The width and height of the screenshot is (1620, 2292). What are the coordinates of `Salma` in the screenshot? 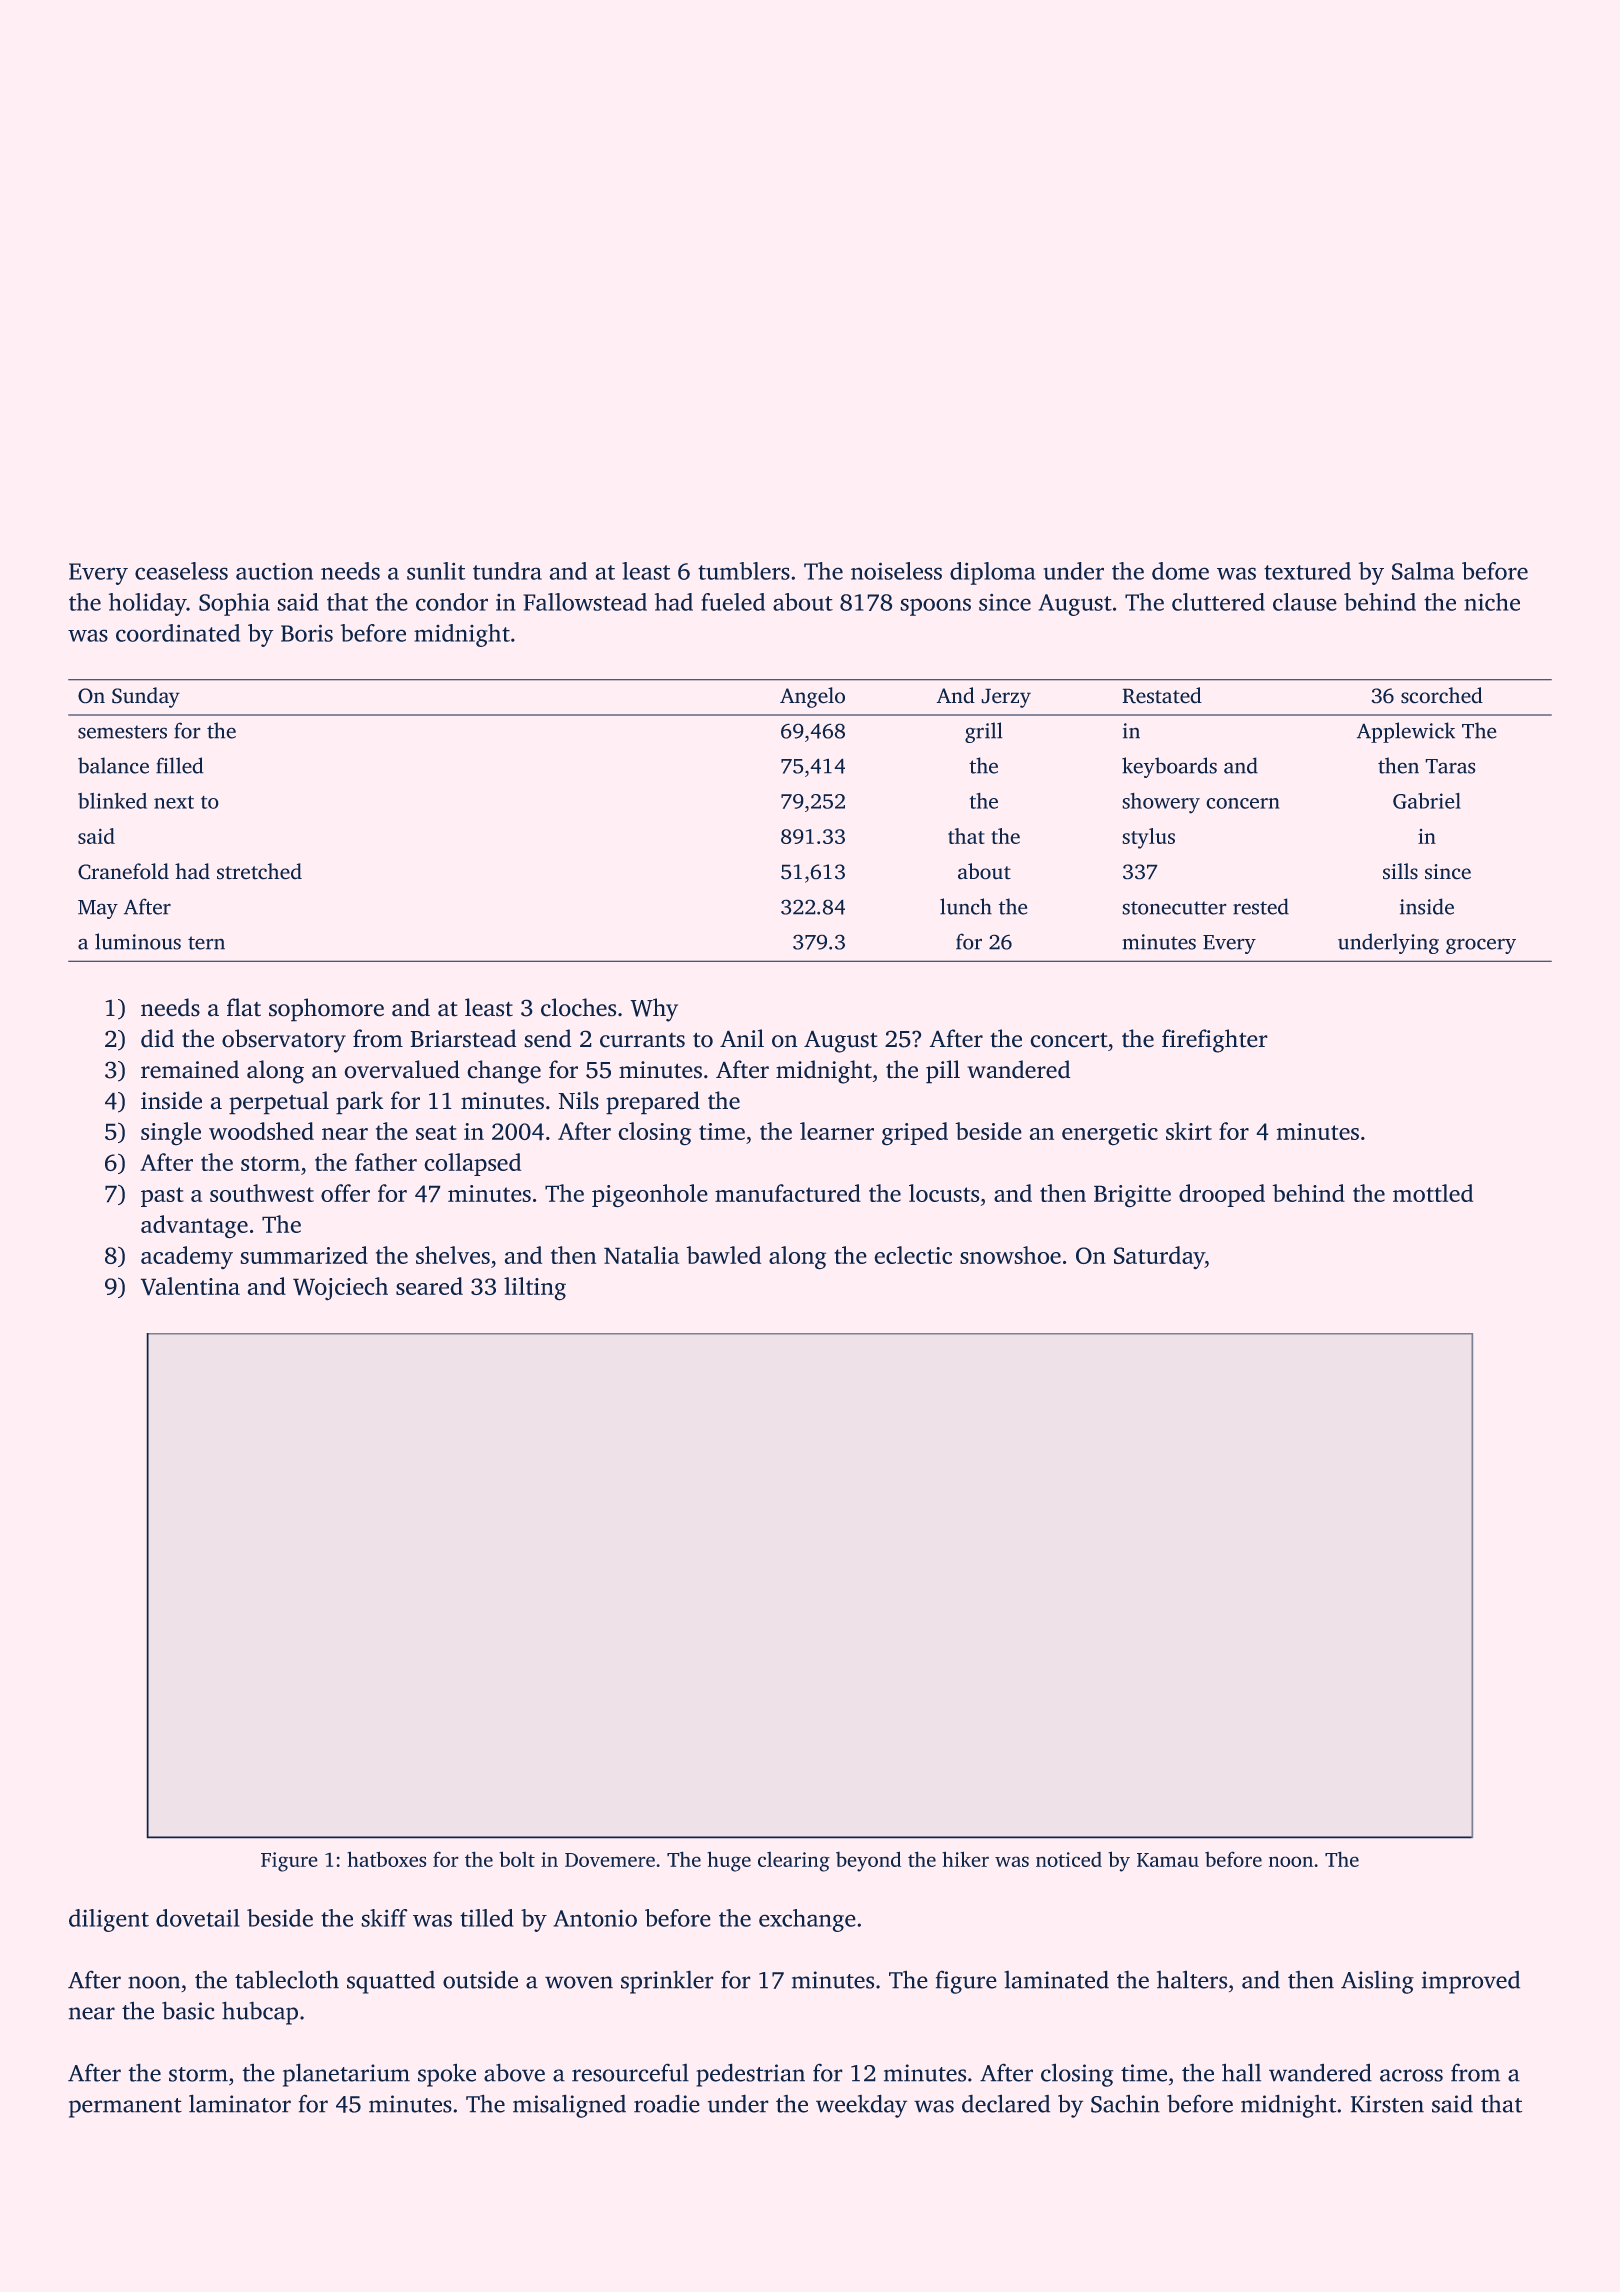 It's located at (1423, 571).
